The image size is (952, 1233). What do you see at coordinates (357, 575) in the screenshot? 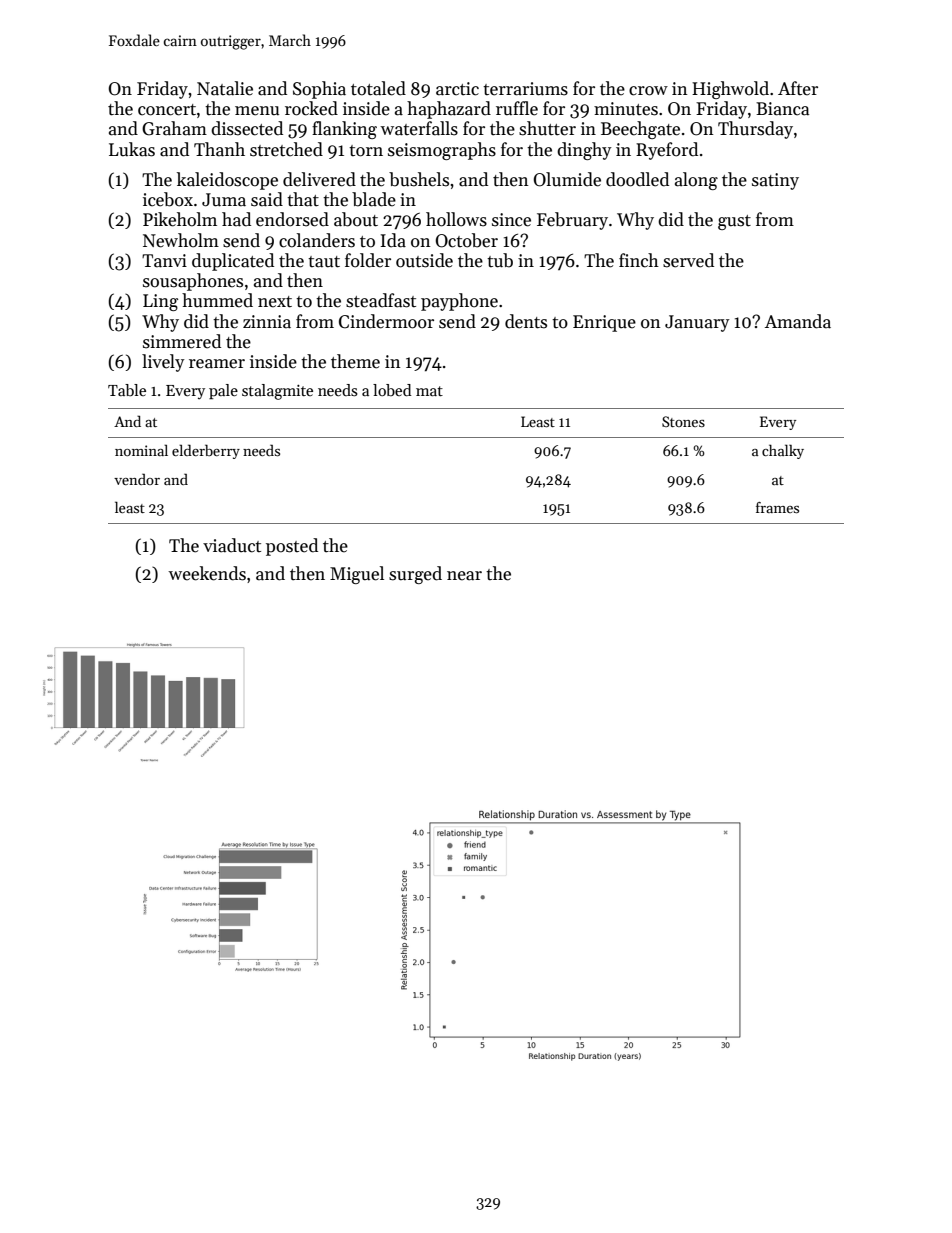
I see `Miguel` at bounding box center [357, 575].
